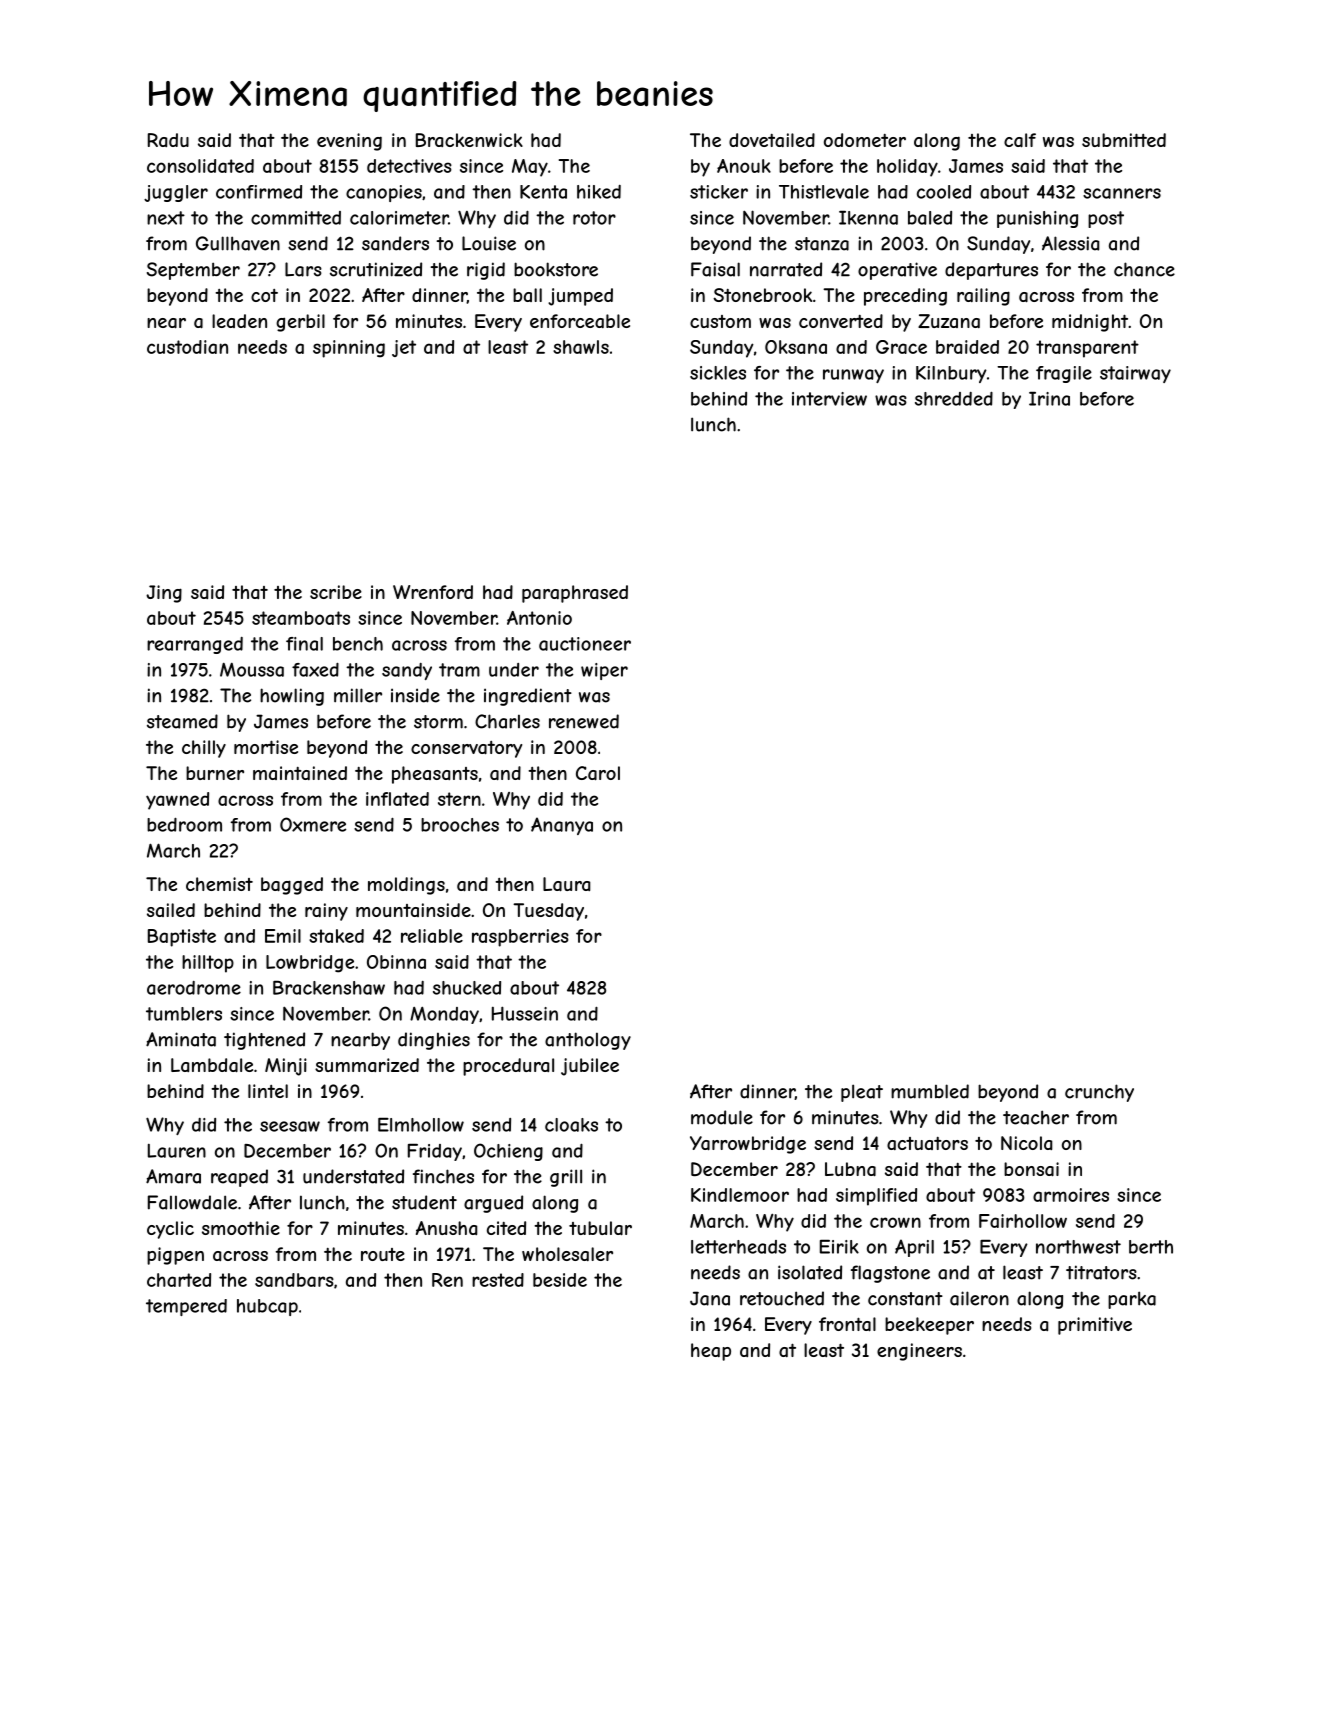 The image size is (1322, 1711). I want to click on engineers, so click(919, 1352).
